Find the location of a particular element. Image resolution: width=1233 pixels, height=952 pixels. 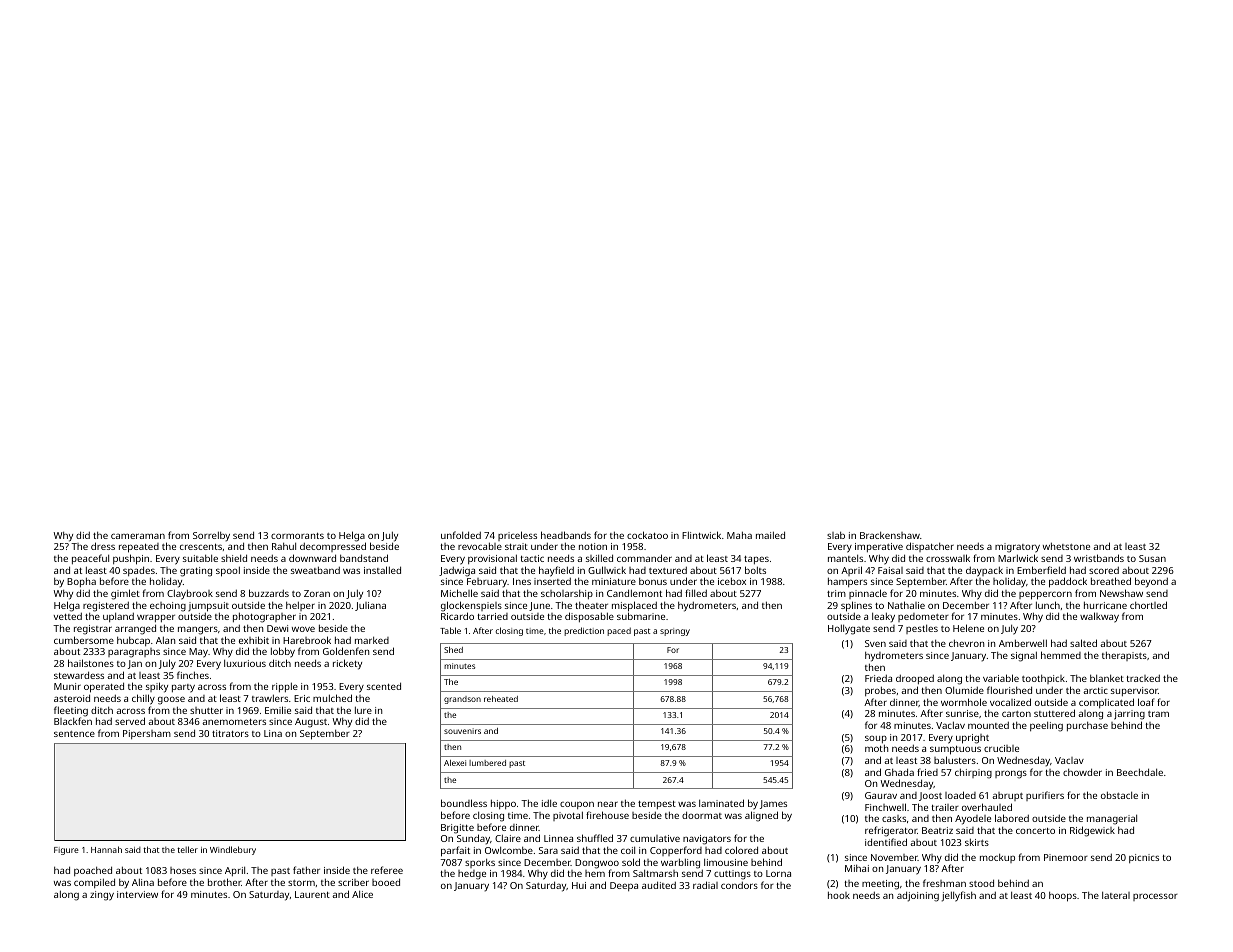

whetstone is located at coordinates (1066, 546).
